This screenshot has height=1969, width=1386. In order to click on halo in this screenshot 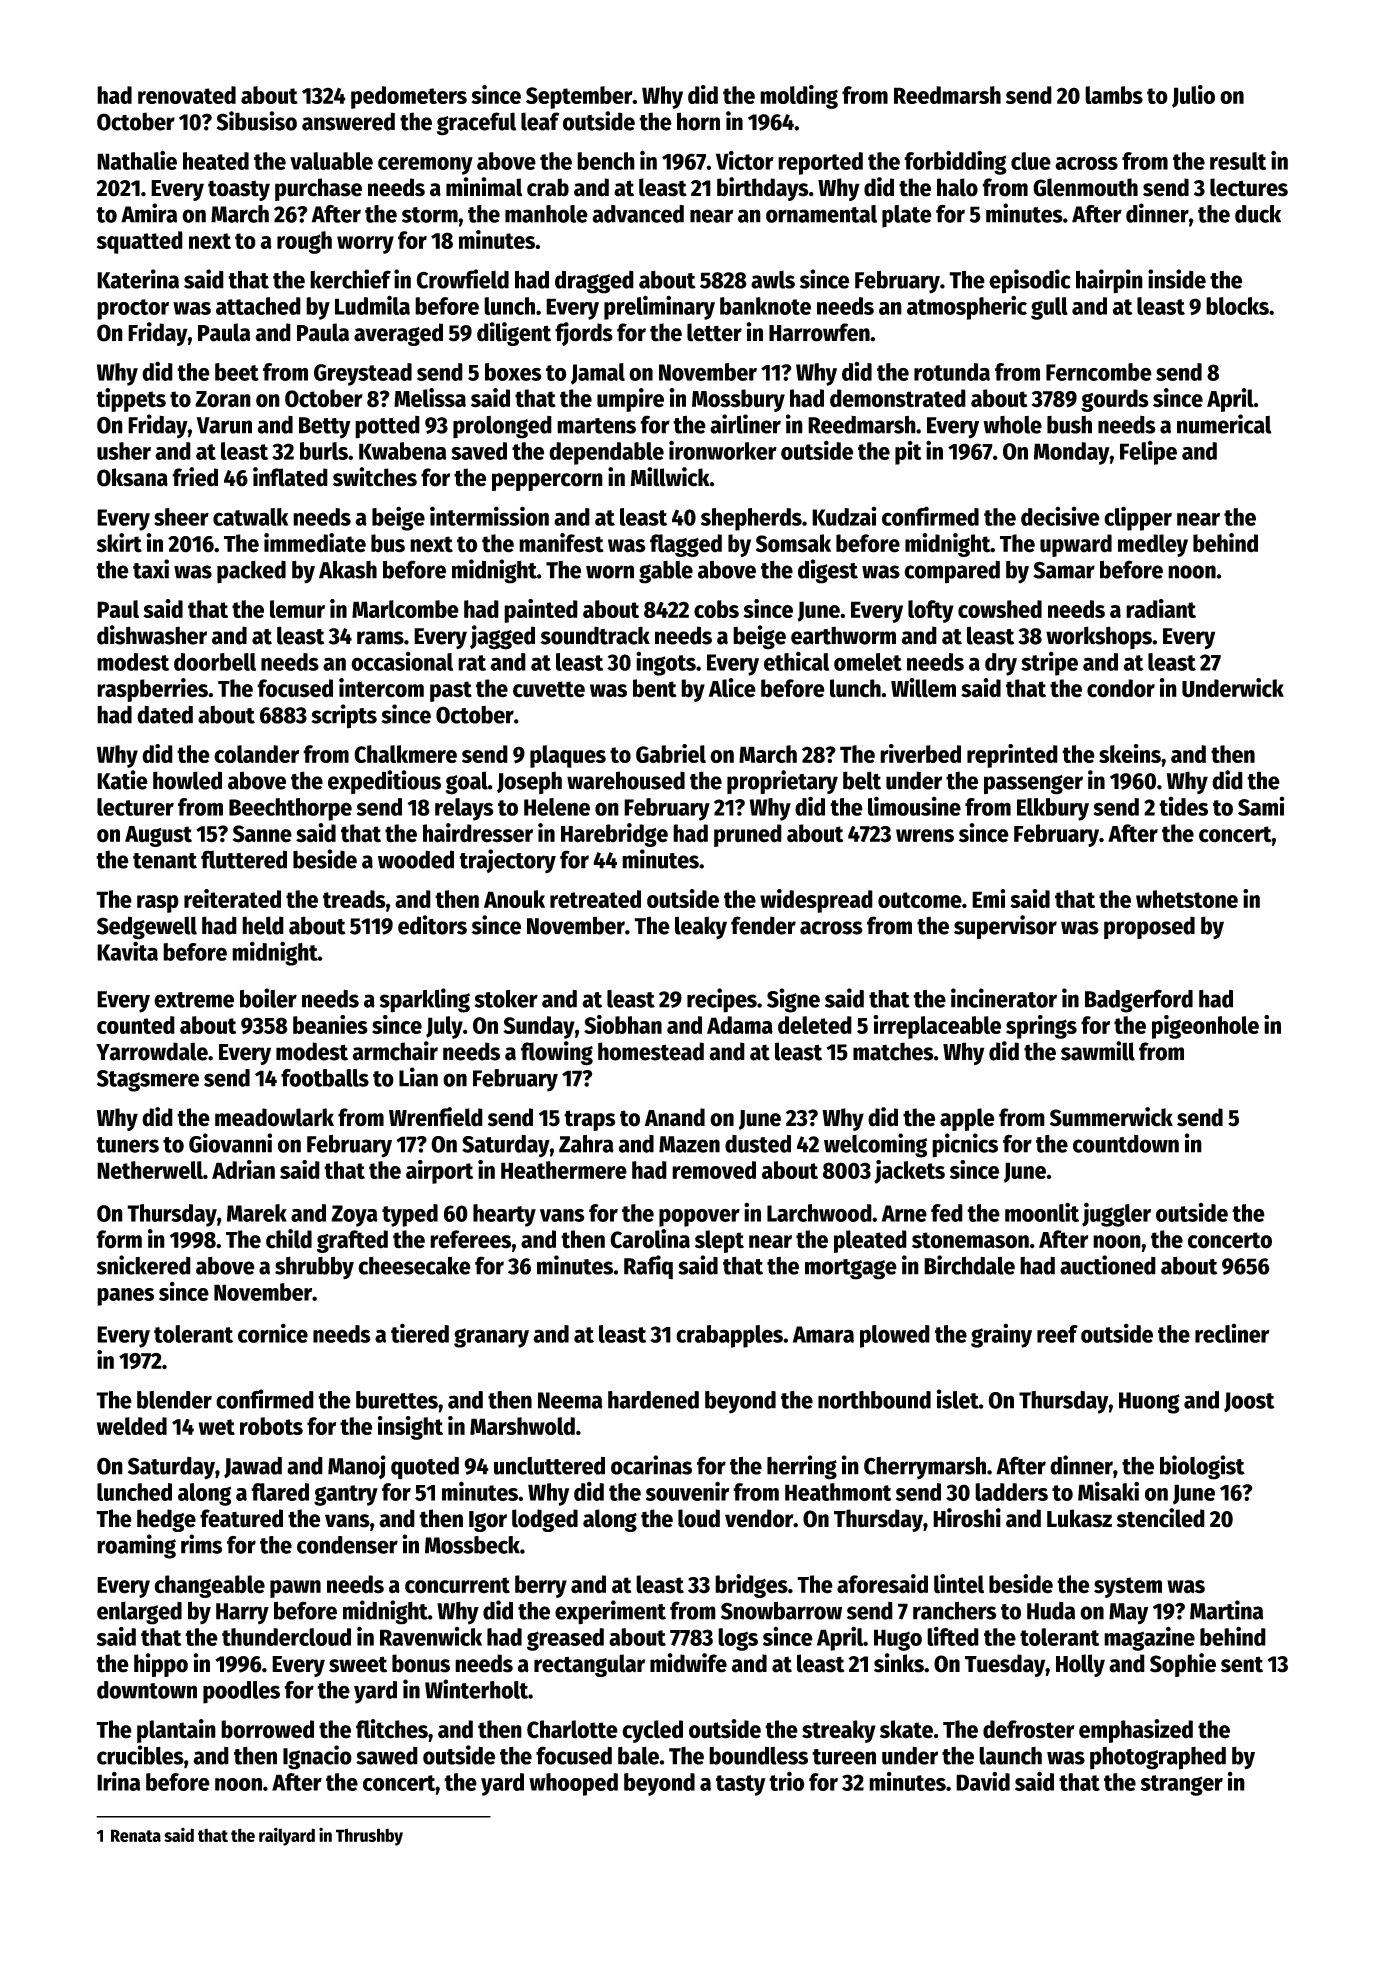, I will do `click(957, 187)`.
